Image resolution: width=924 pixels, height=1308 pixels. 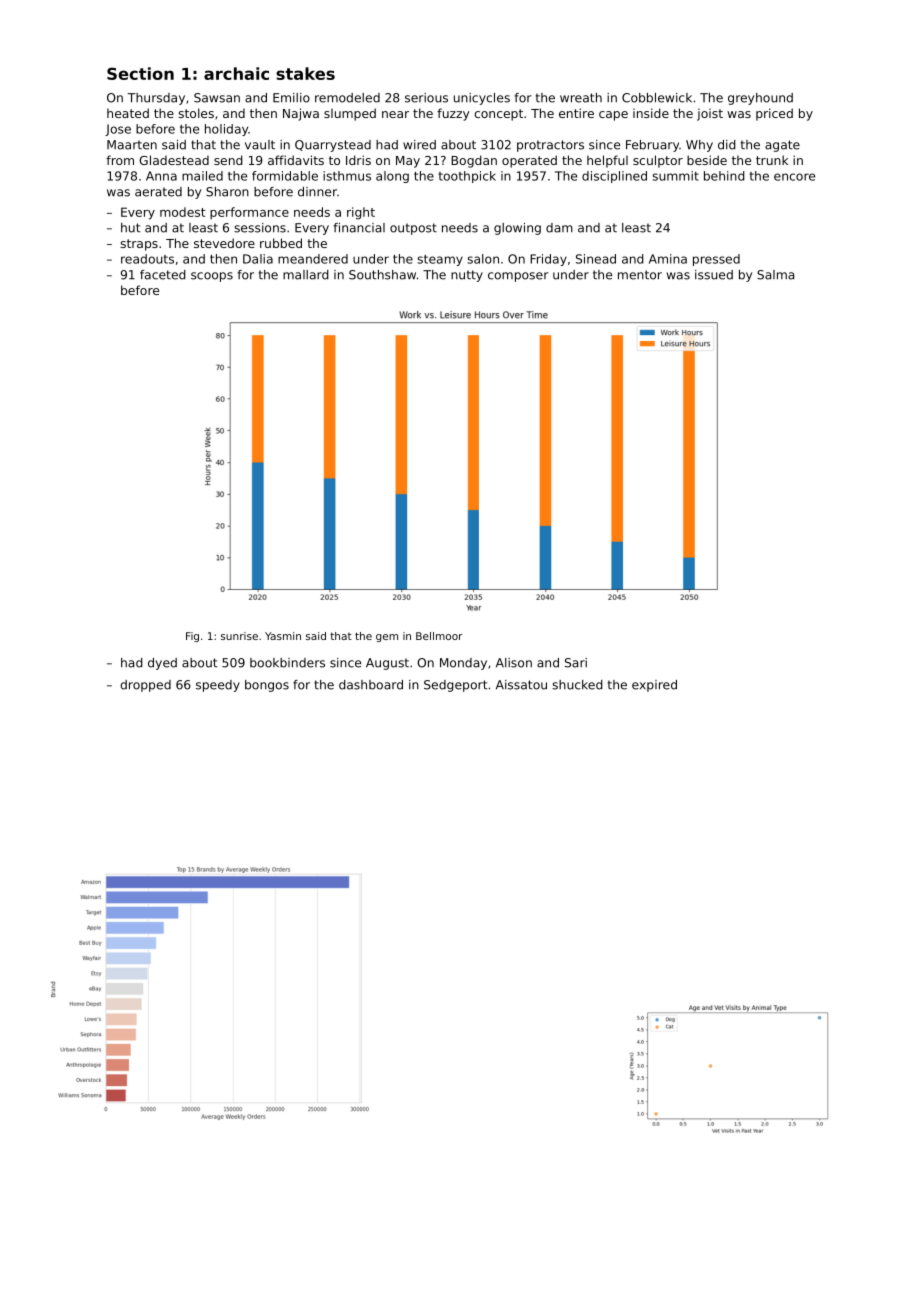 What do you see at coordinates (657, 98) in the screenshot?
I see `Cobblewick` at bounding box center [657, 98].
